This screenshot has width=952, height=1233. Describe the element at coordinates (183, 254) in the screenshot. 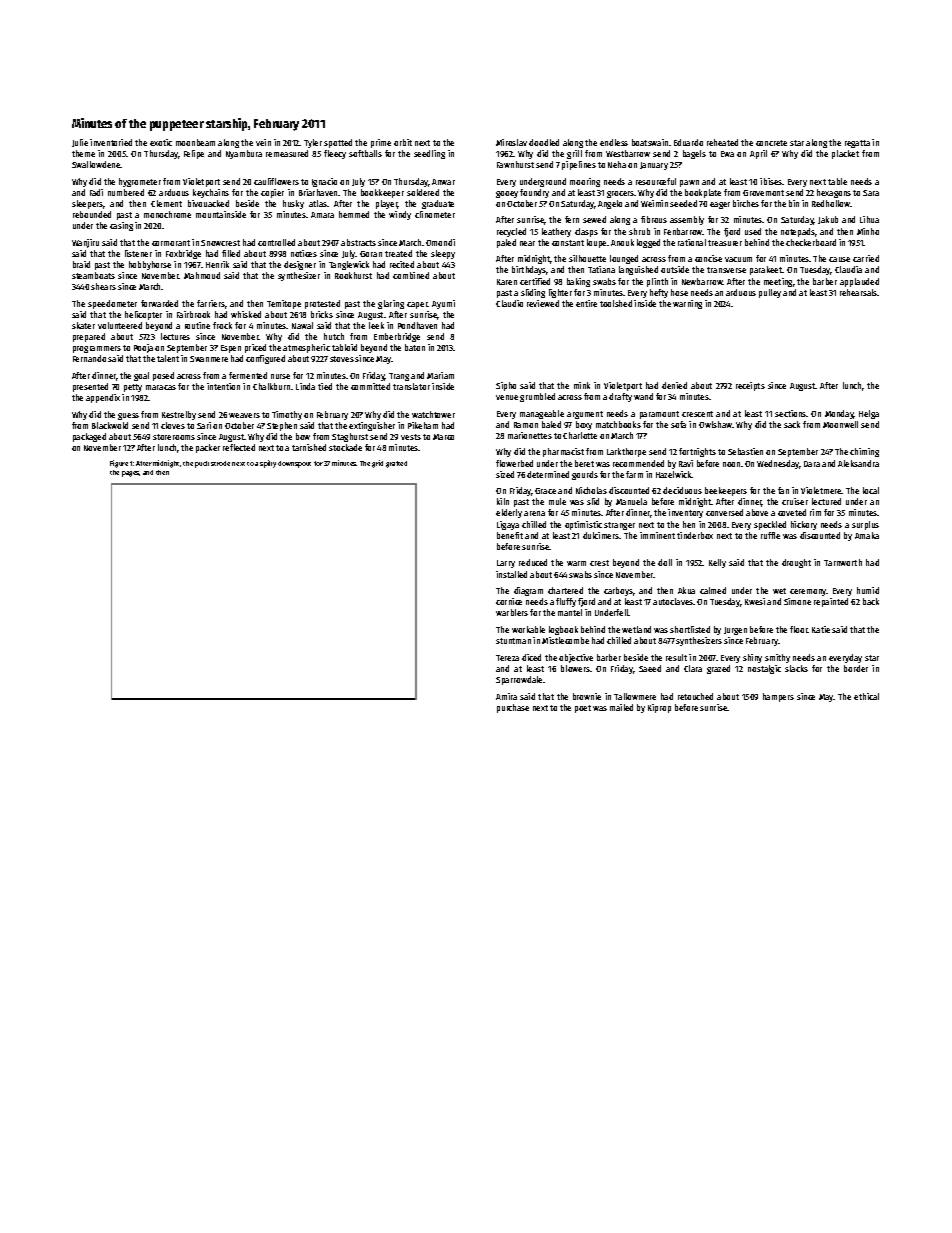

I see `Foxbridge` at that location.
